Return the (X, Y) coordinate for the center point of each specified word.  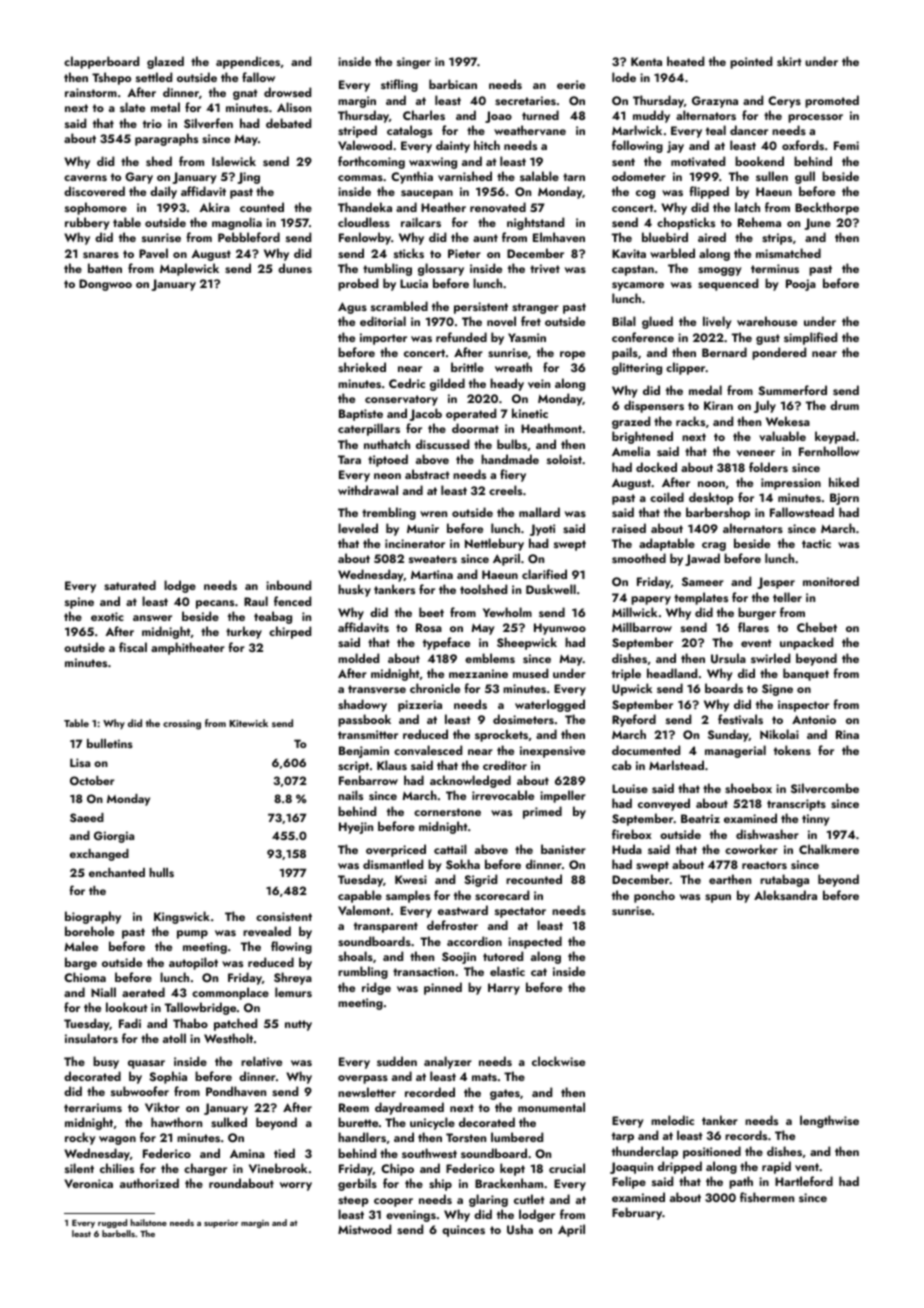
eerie (571, 84)
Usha (520, 1229)
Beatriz (700, 818)
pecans (215, 604)
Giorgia (114, 837)
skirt (789, 61)
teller (787, 597)
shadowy (362, 705)
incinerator (415, 543)
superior (221, 1224)
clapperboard (101, 62)
